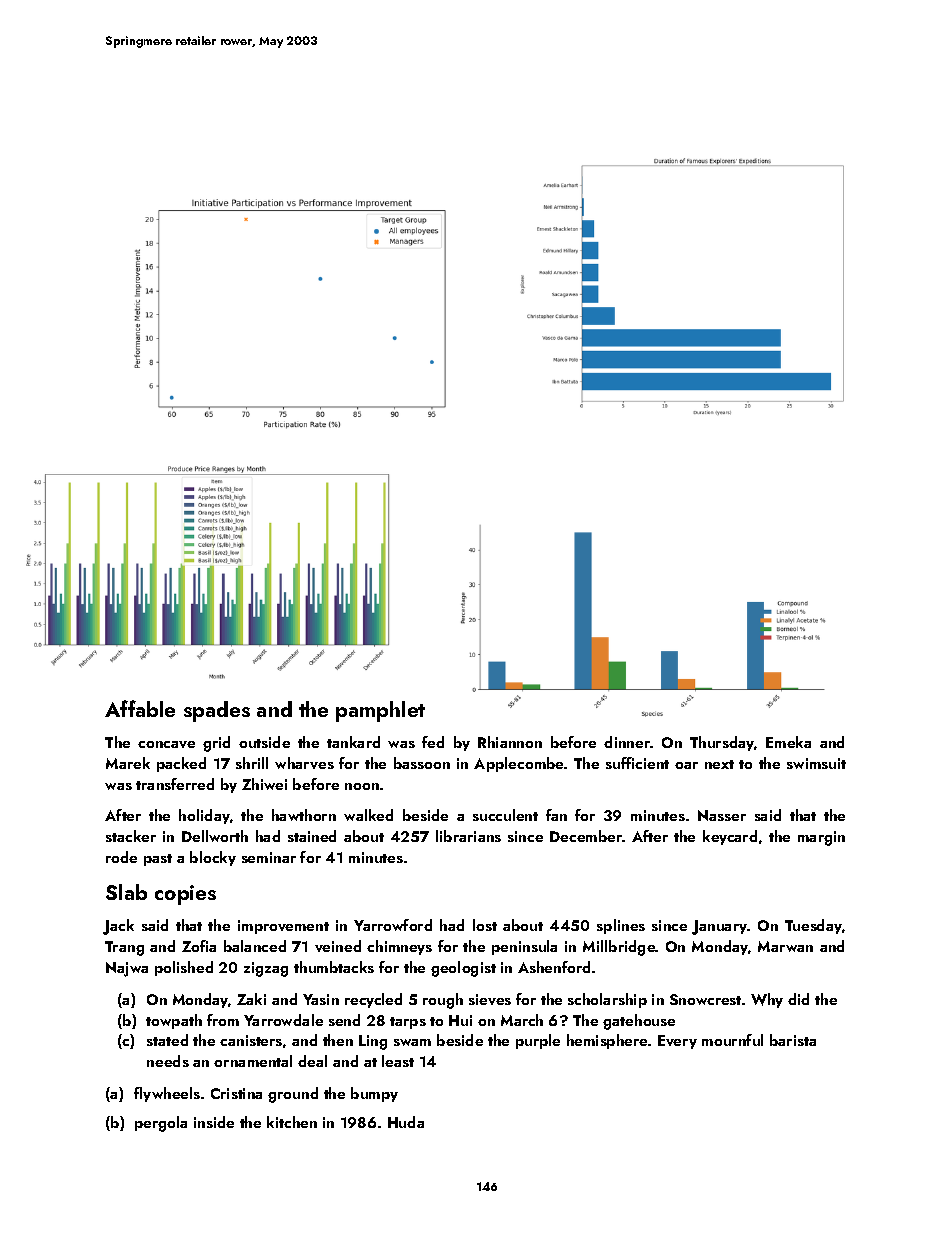  I want to click on swimsuit, so click(816, 763).
